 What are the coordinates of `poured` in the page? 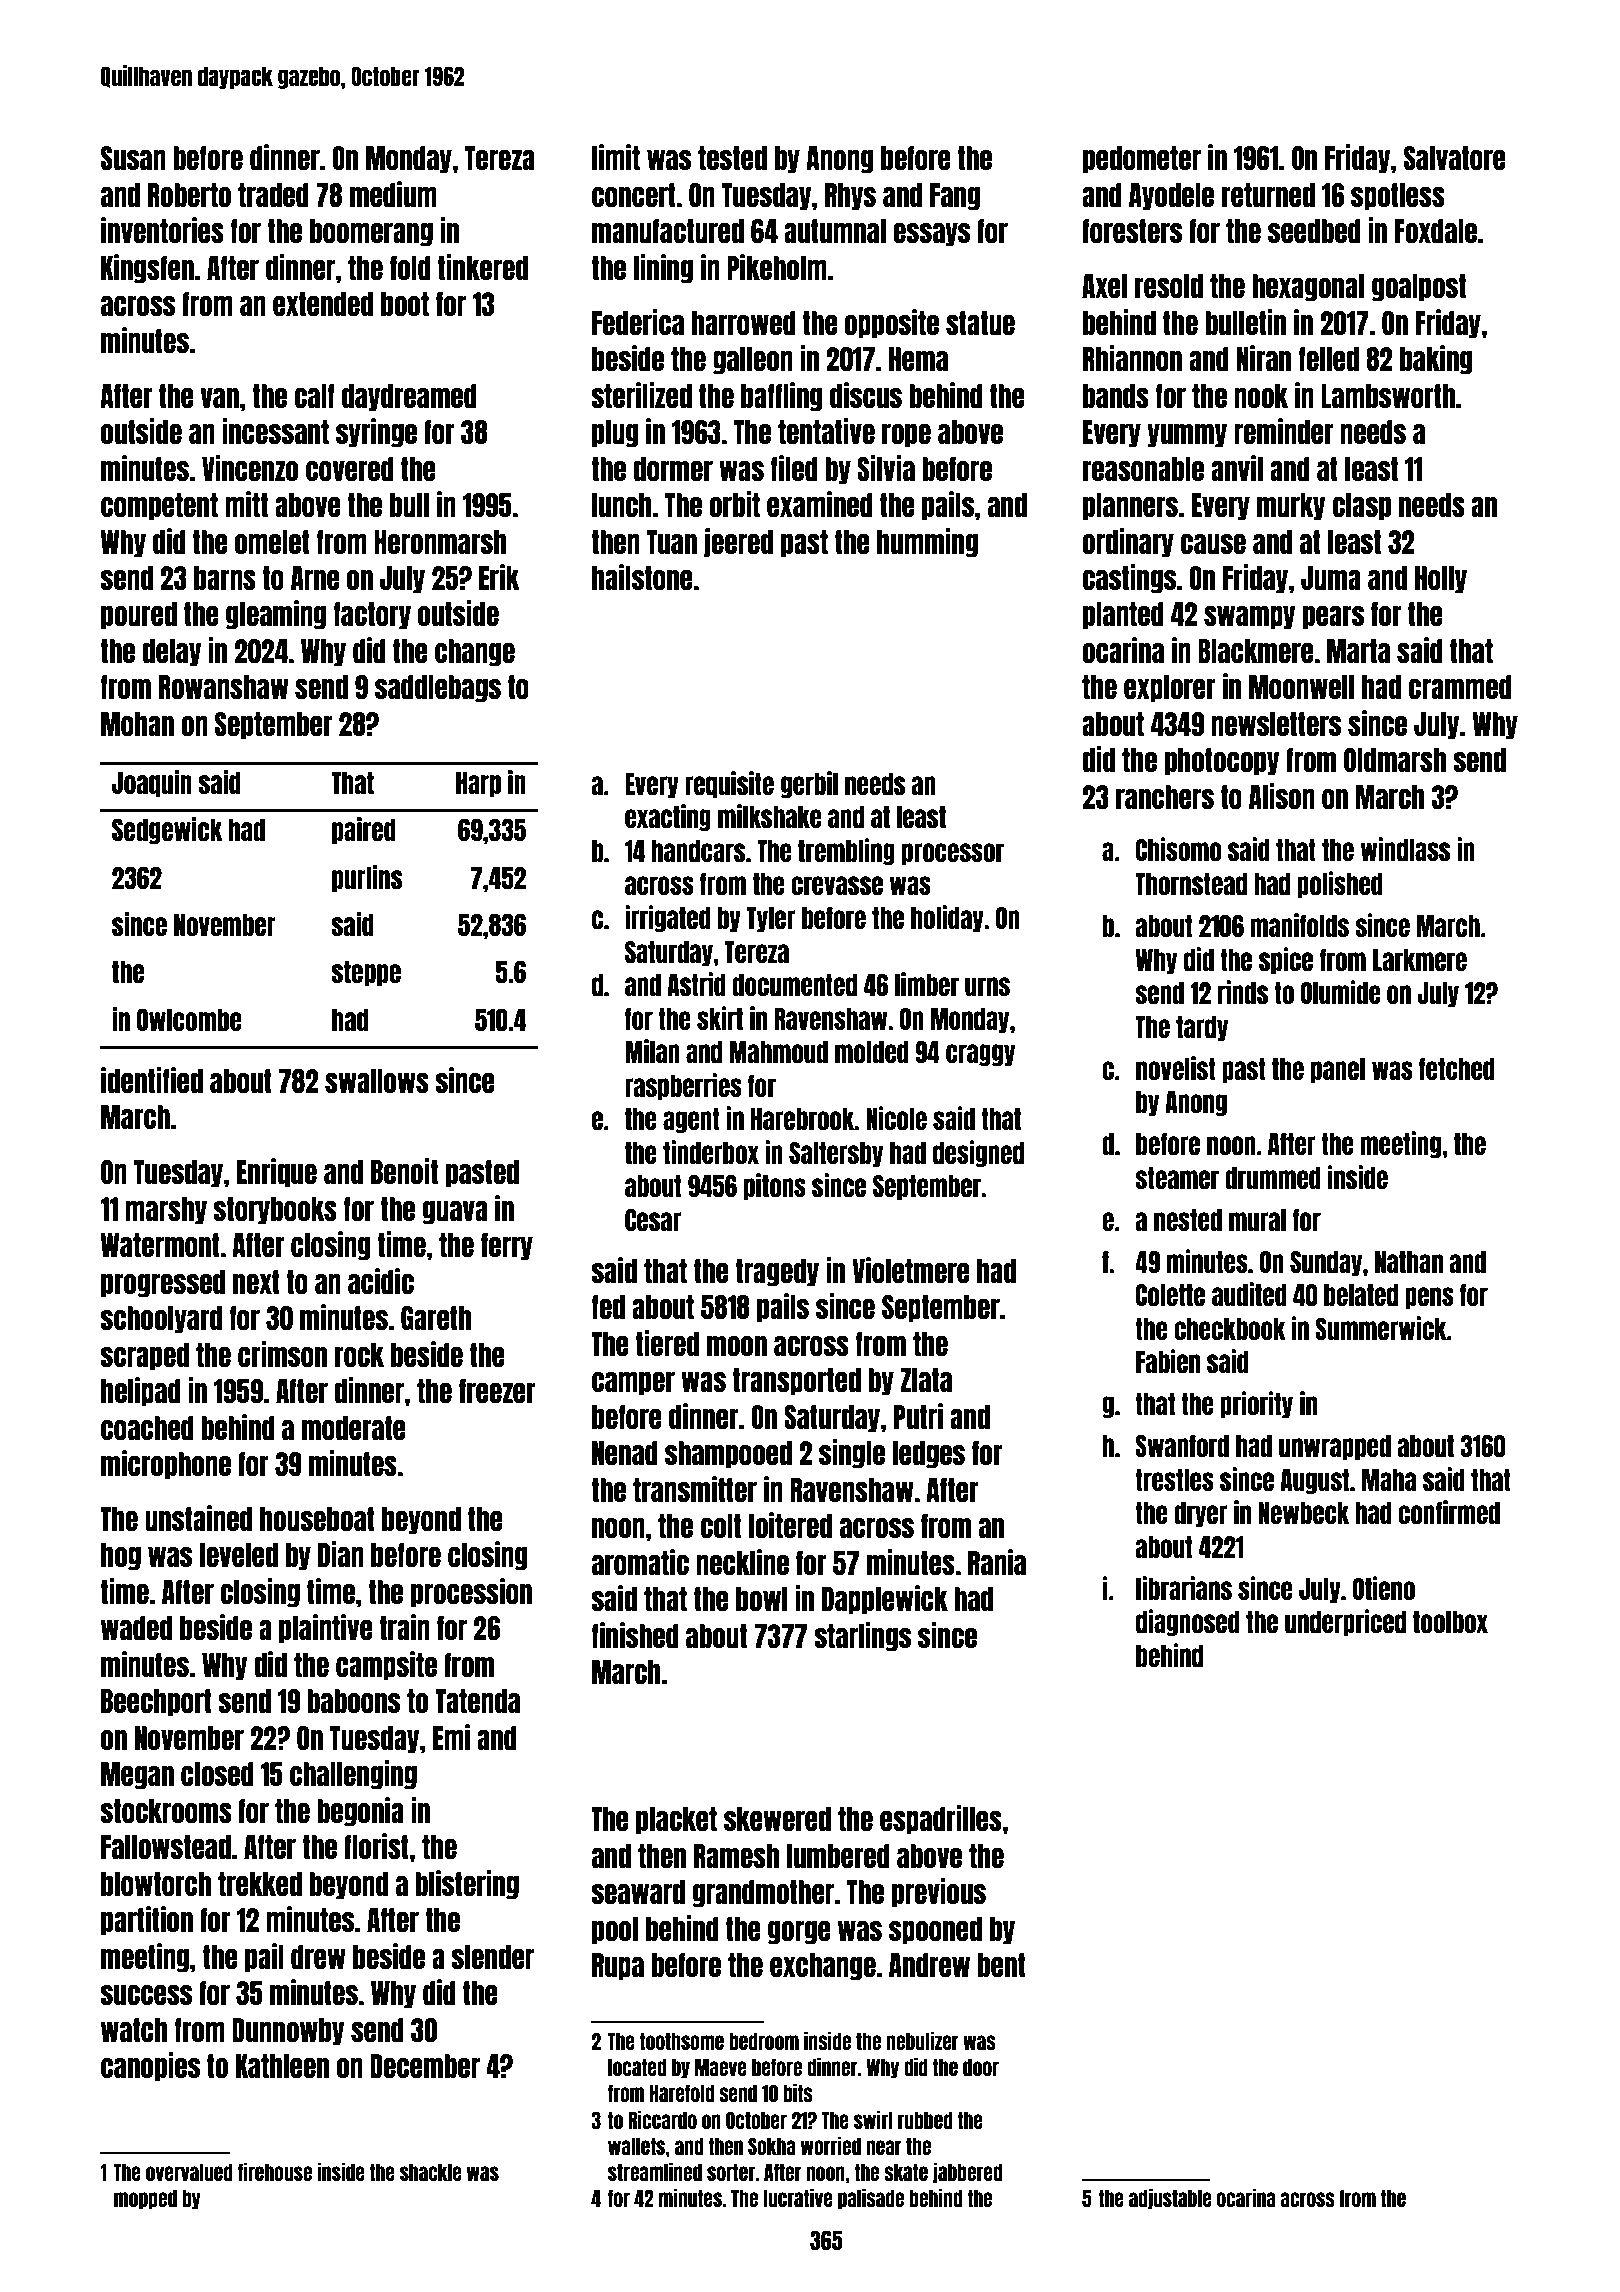 It's located at (139, 616).
